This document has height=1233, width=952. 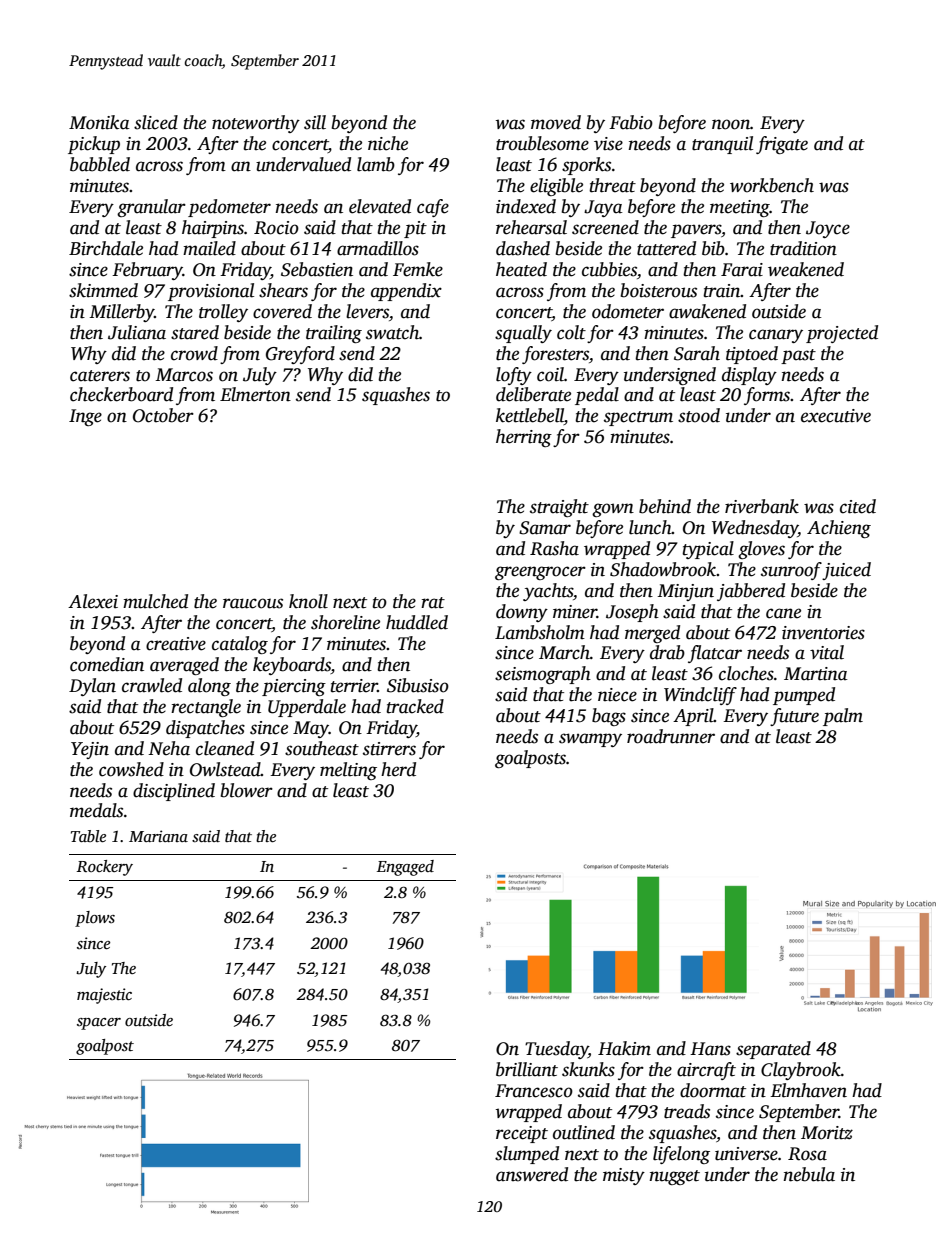 What do you see at coordinates (556, 122) in the document?
I see `moved` at bounding box center [556, 122].
